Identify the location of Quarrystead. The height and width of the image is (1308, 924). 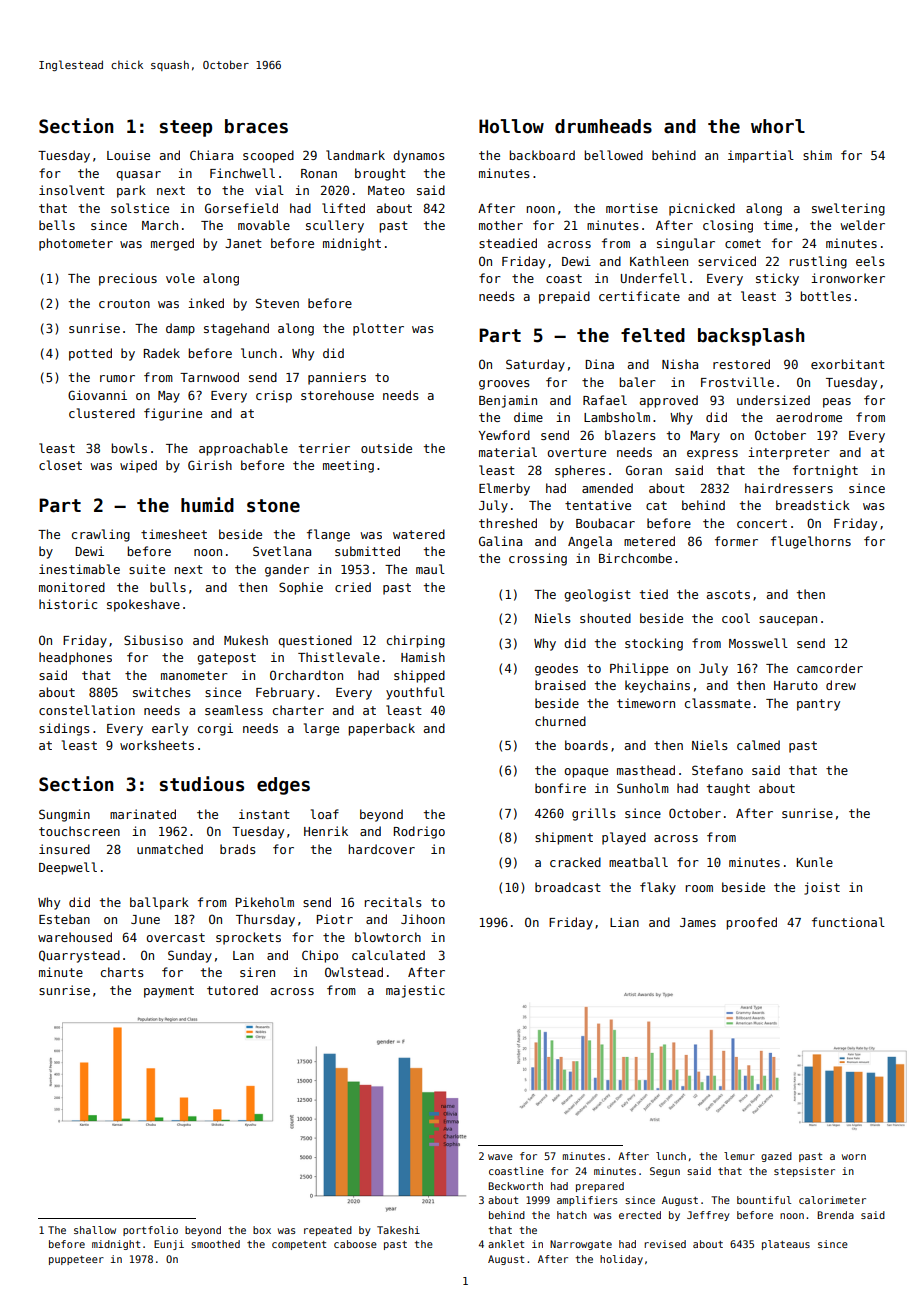
(79, 956).
